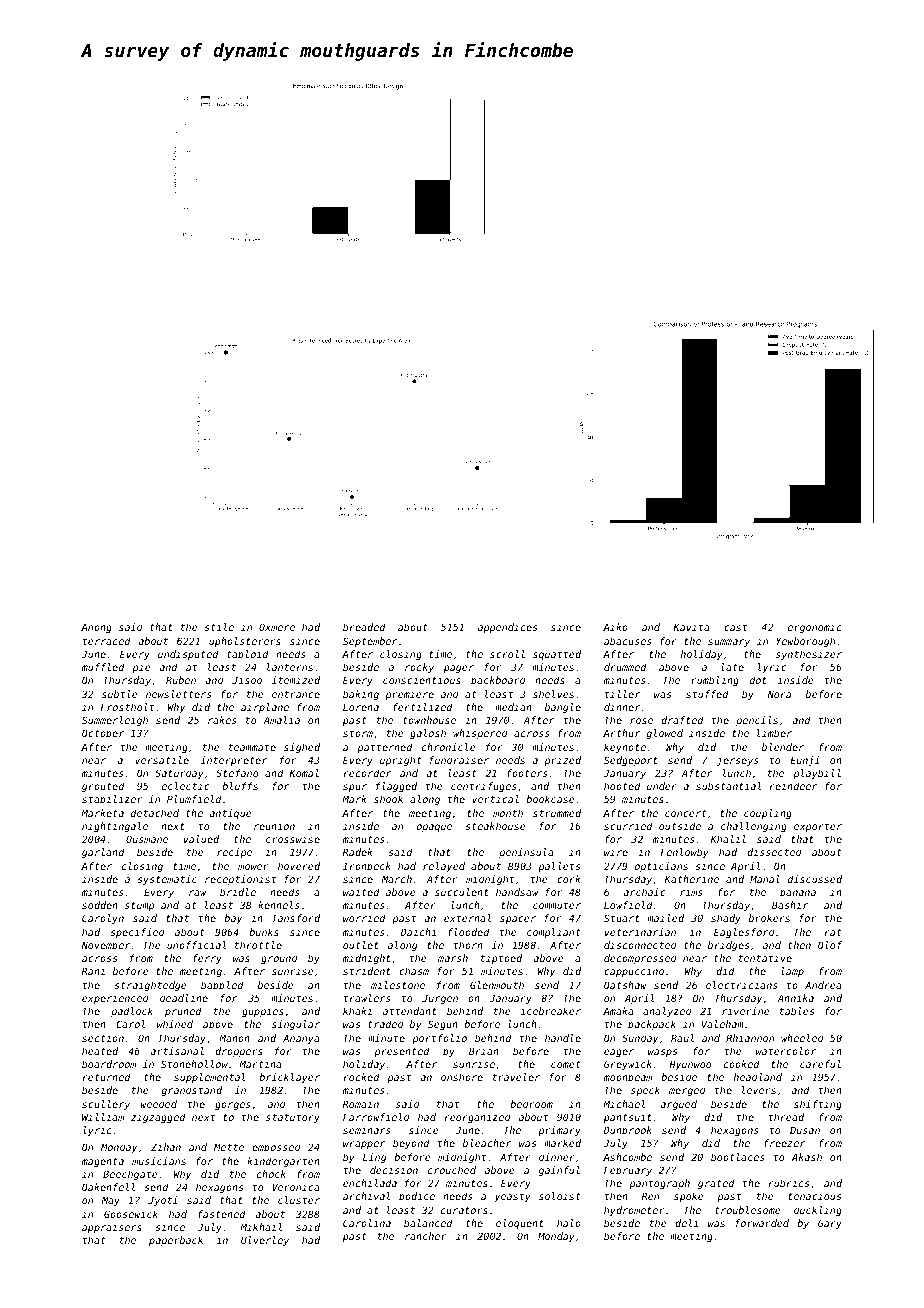  Describe the element at coordinates (176, 1241) in the screenshot. I see `paperback` at that location.
